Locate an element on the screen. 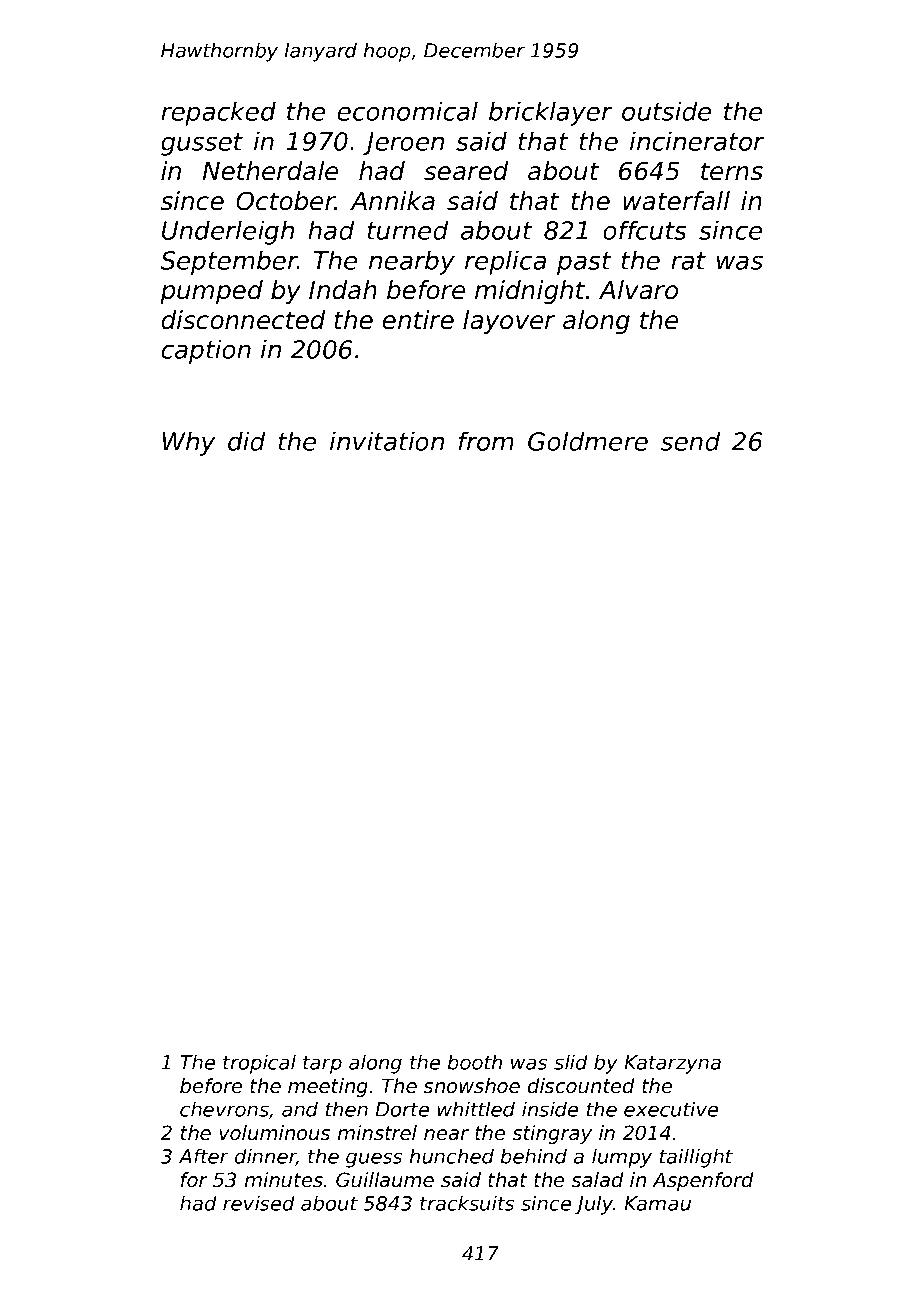 The height and width of the screenshot is (1311, 924). revised is located at coordinates (259, 1203).
